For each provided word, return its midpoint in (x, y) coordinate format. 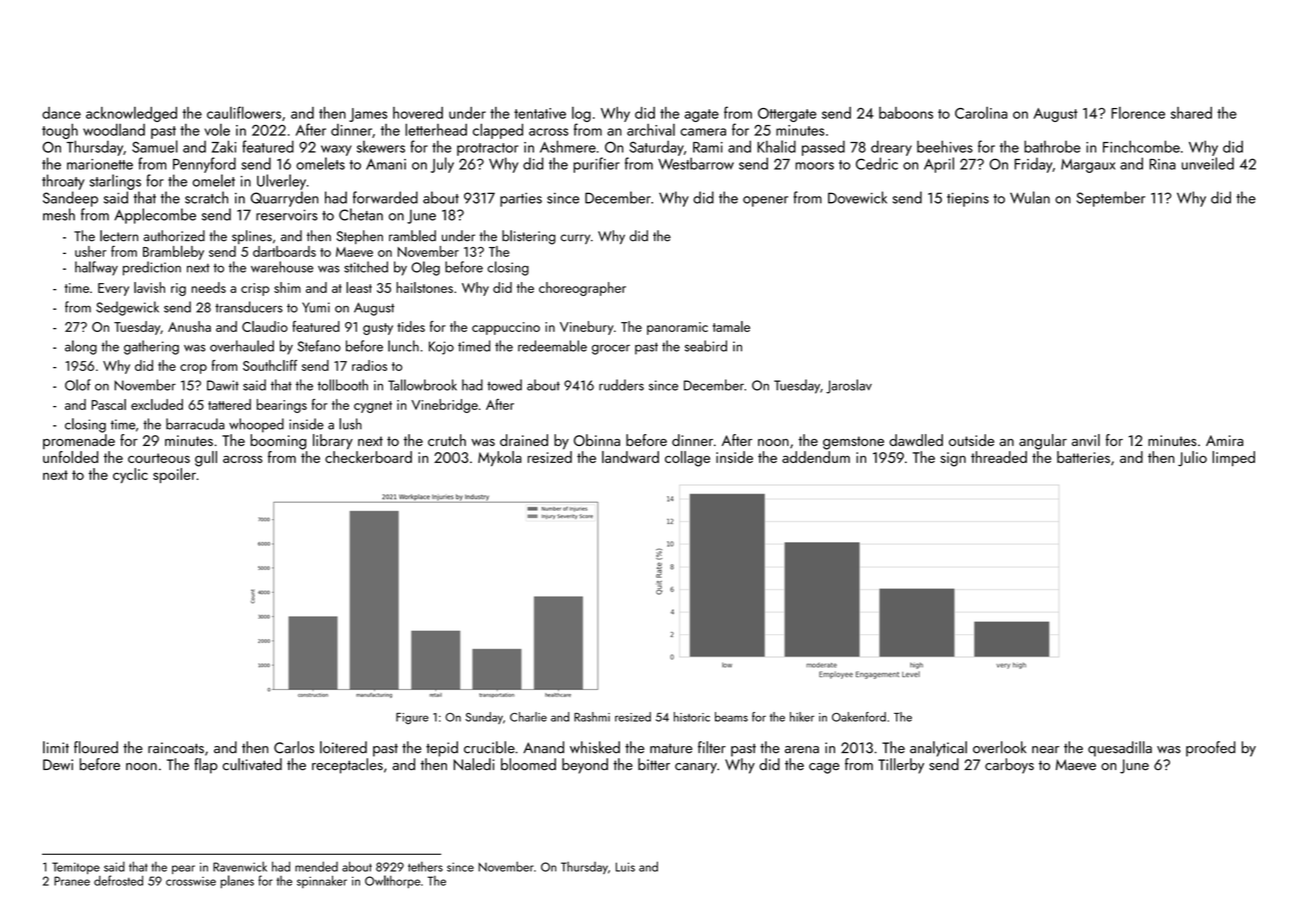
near (1045, 750)
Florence (1138, 113)
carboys (1009, 766)
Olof (78, 385)
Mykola (500, 459)
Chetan (361, 214)
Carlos (294, 747)
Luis (625, 867)
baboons (906, 113)
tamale (731, 326)
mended (316, 866)
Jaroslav (849, 386)
